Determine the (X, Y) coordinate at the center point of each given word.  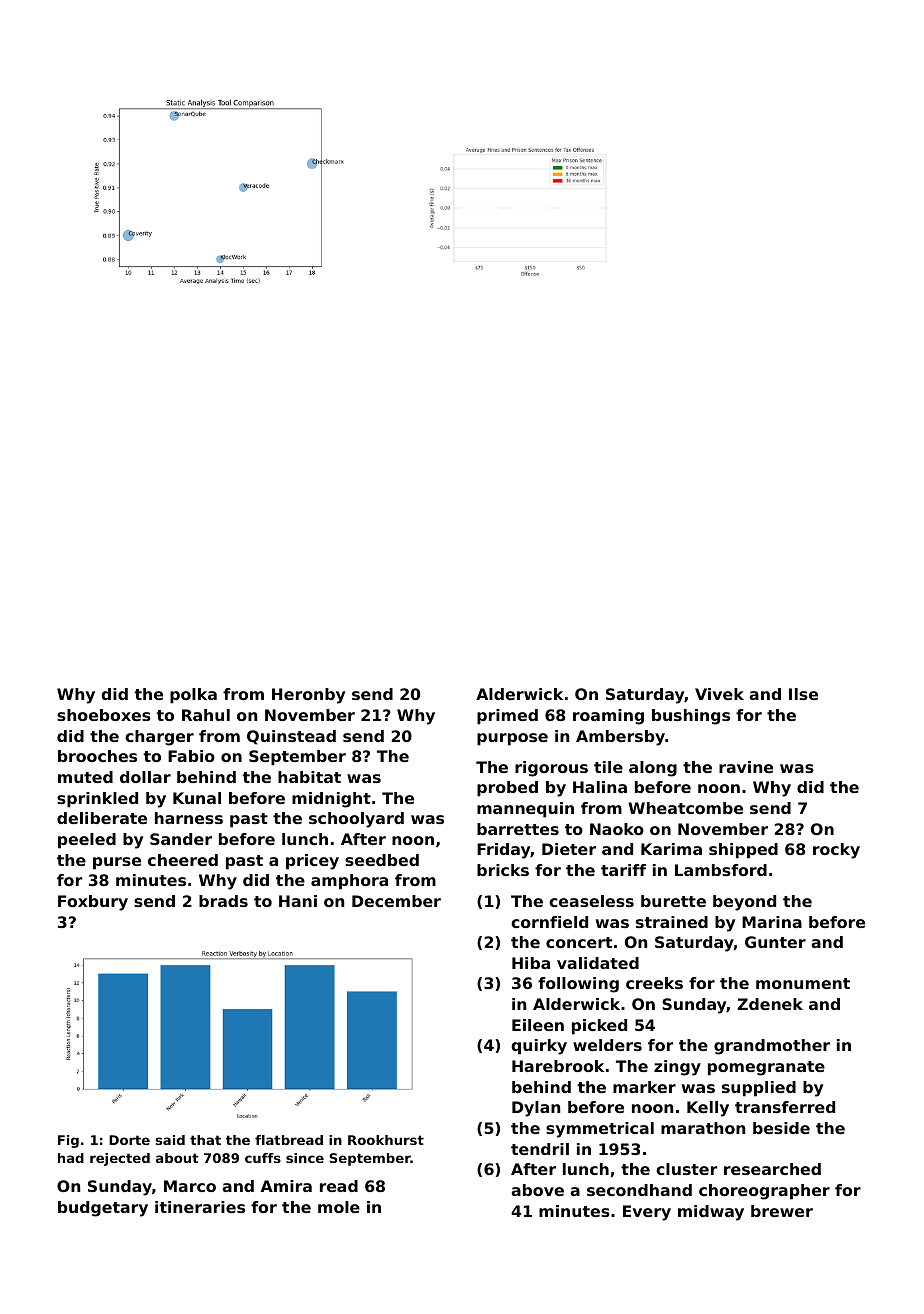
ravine (746, 767)
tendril (540, 1149)
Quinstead (291, 737)
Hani (298, 901)
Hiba (531, 963)
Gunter (775, 942)
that (205, 1140)
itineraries (200, 1207)
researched (772, 1169)
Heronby (308, 696)
